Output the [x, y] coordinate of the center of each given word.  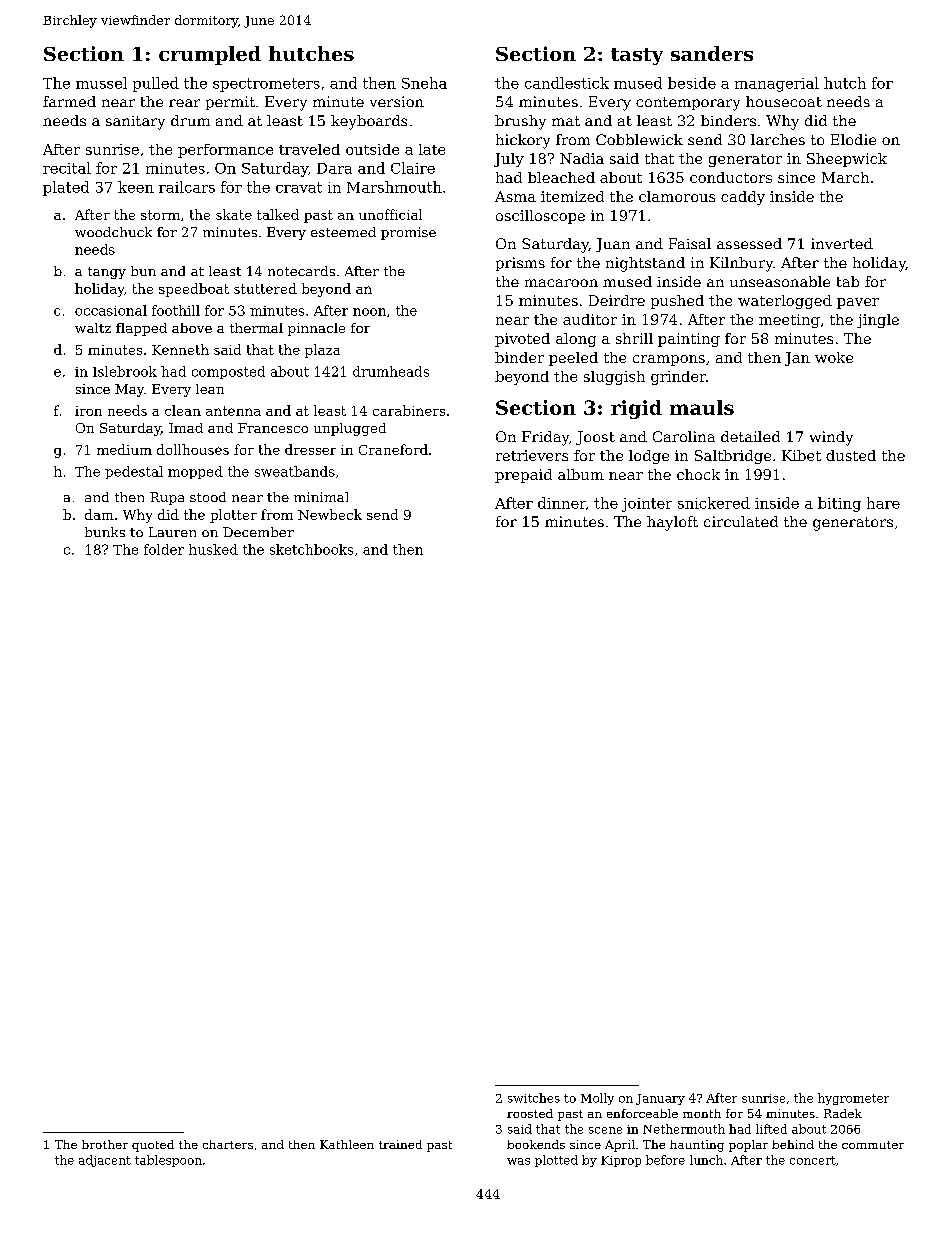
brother [105, 1144]
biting [839, 504]
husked [213, 549]
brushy [520, 122]
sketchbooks [311, 549]
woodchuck [113, 232]
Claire [413, 168]
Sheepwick [847, 160]
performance [225, 151]
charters [228, 1144]
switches [534, 1098]
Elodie [853, 139]
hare [883, 503]
